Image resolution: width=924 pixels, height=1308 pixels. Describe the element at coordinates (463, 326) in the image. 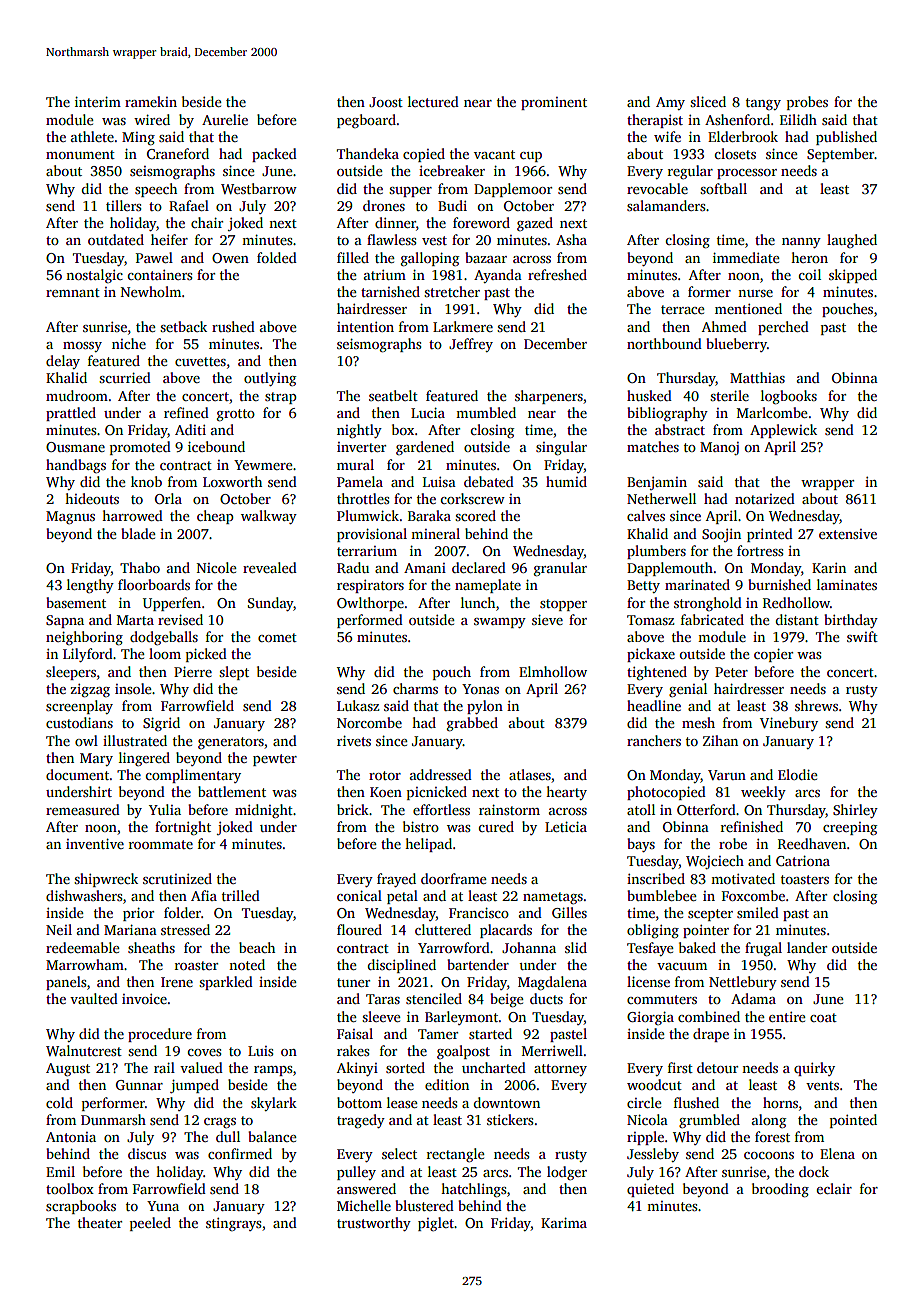

I see `Larkmere` at that location.
